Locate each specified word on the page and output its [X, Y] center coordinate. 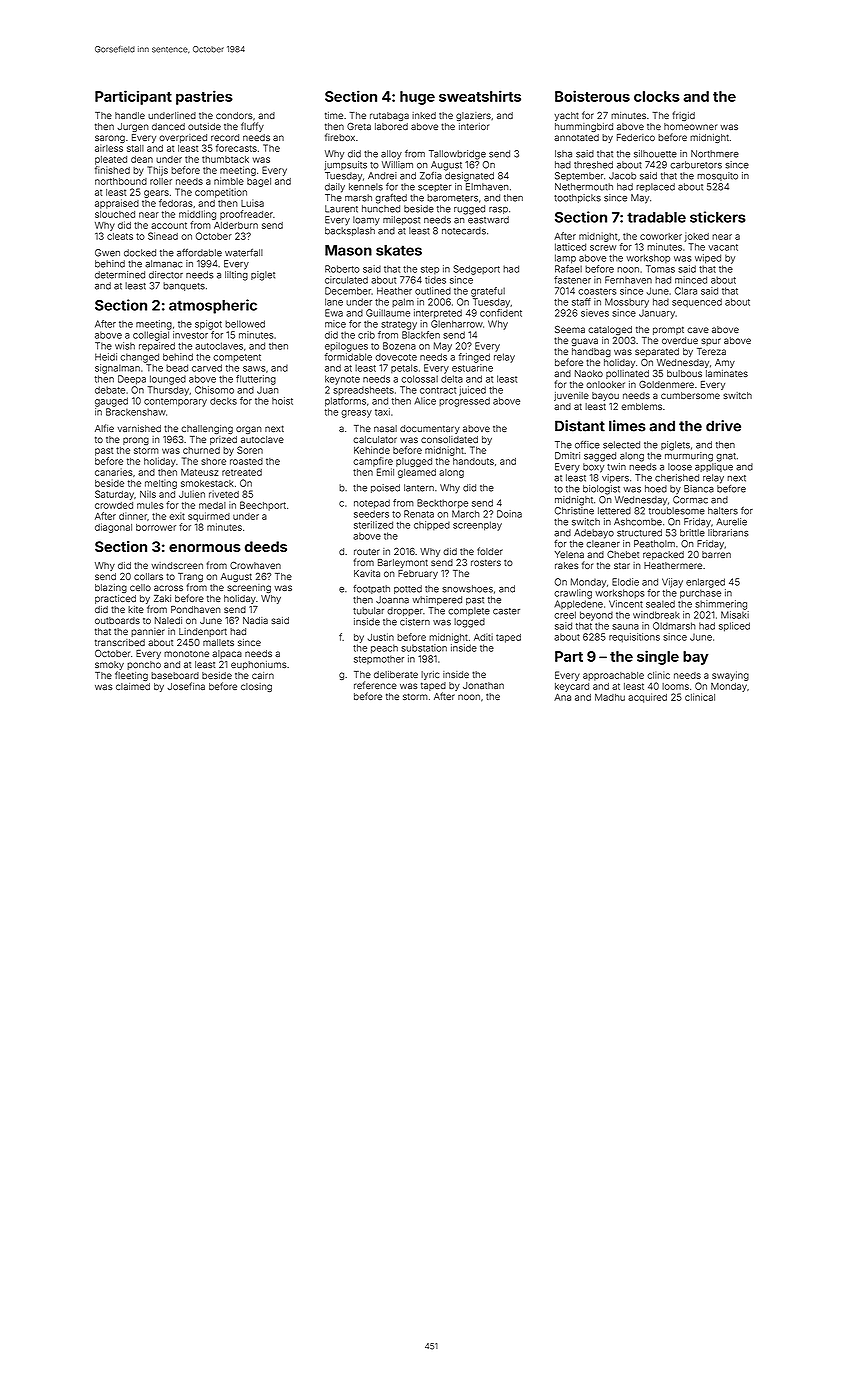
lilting [236, 276]
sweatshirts [480, 96]
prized [223, 440]
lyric [430, 675]
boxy [593, 468]
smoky [109, 665]
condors [234, 115]
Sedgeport [476, 270]
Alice [425, 401]
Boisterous [592, 96]
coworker [661, 236]
